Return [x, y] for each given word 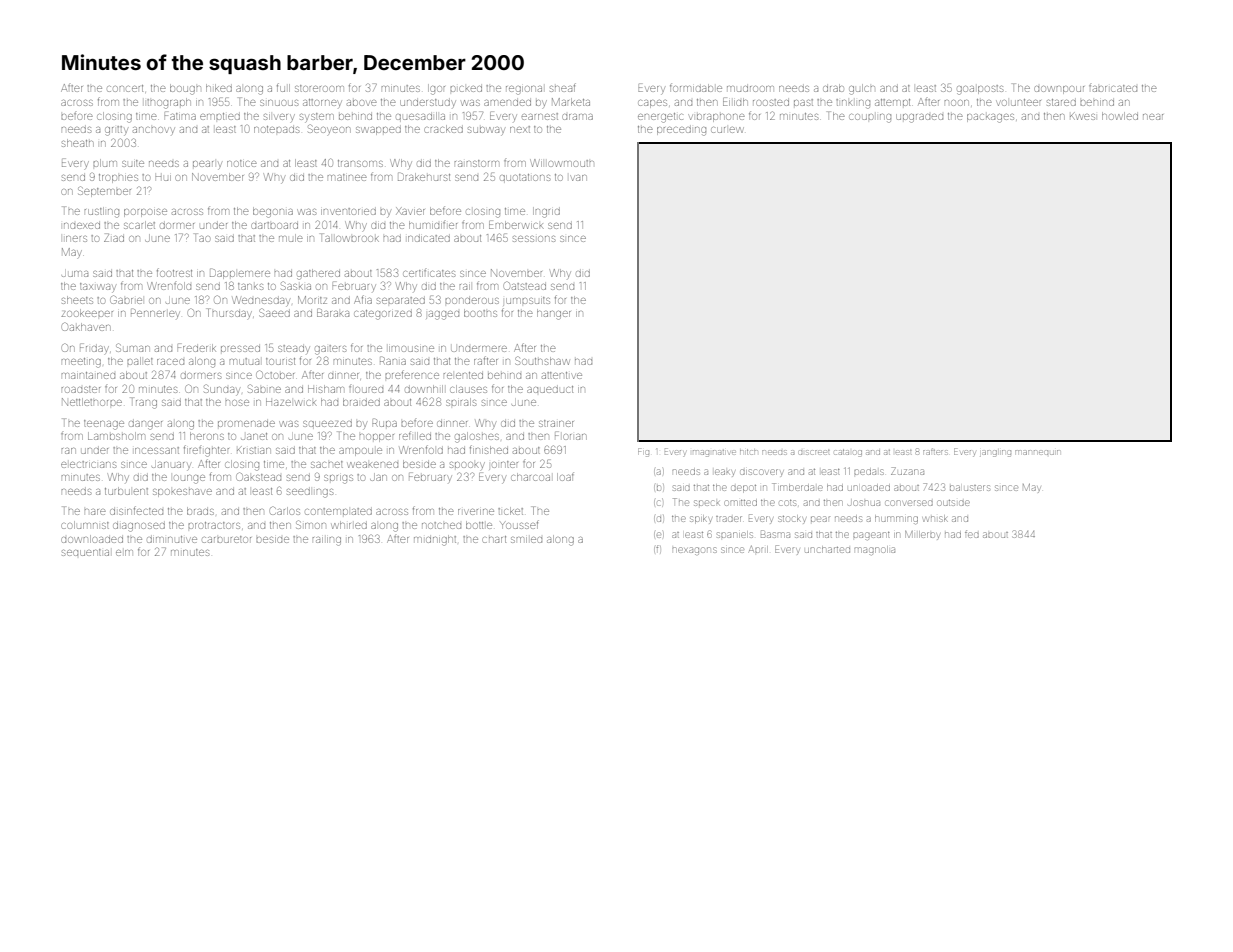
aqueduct [550, 389]
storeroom [319, 88]
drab [833, 88]
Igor [436, 89]
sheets [77, 300]
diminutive [172, 539]
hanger [554, 314]
